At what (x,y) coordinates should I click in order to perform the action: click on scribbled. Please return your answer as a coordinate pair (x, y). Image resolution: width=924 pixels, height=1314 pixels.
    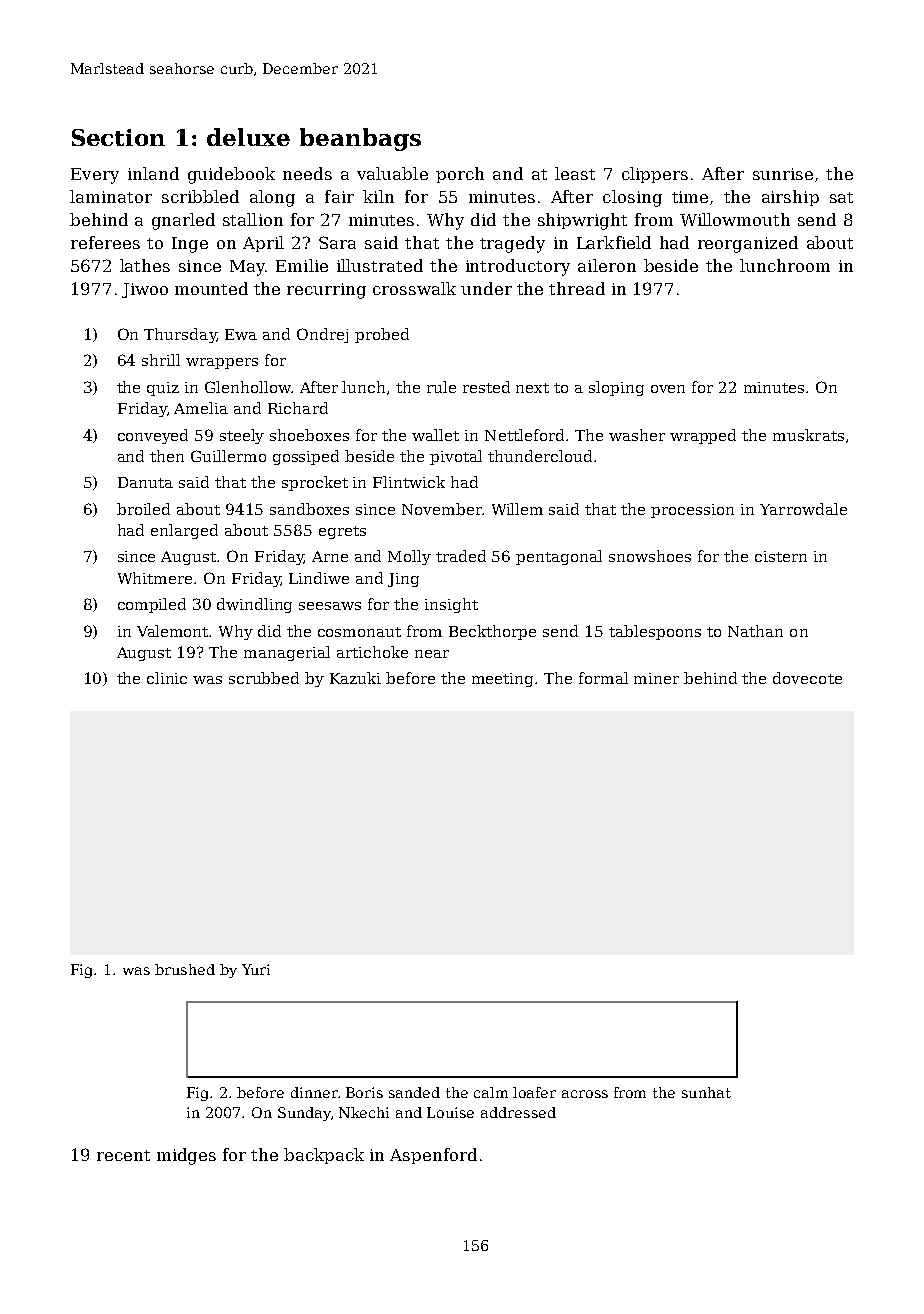
    Looking at the image, I should click on (200, 196).
